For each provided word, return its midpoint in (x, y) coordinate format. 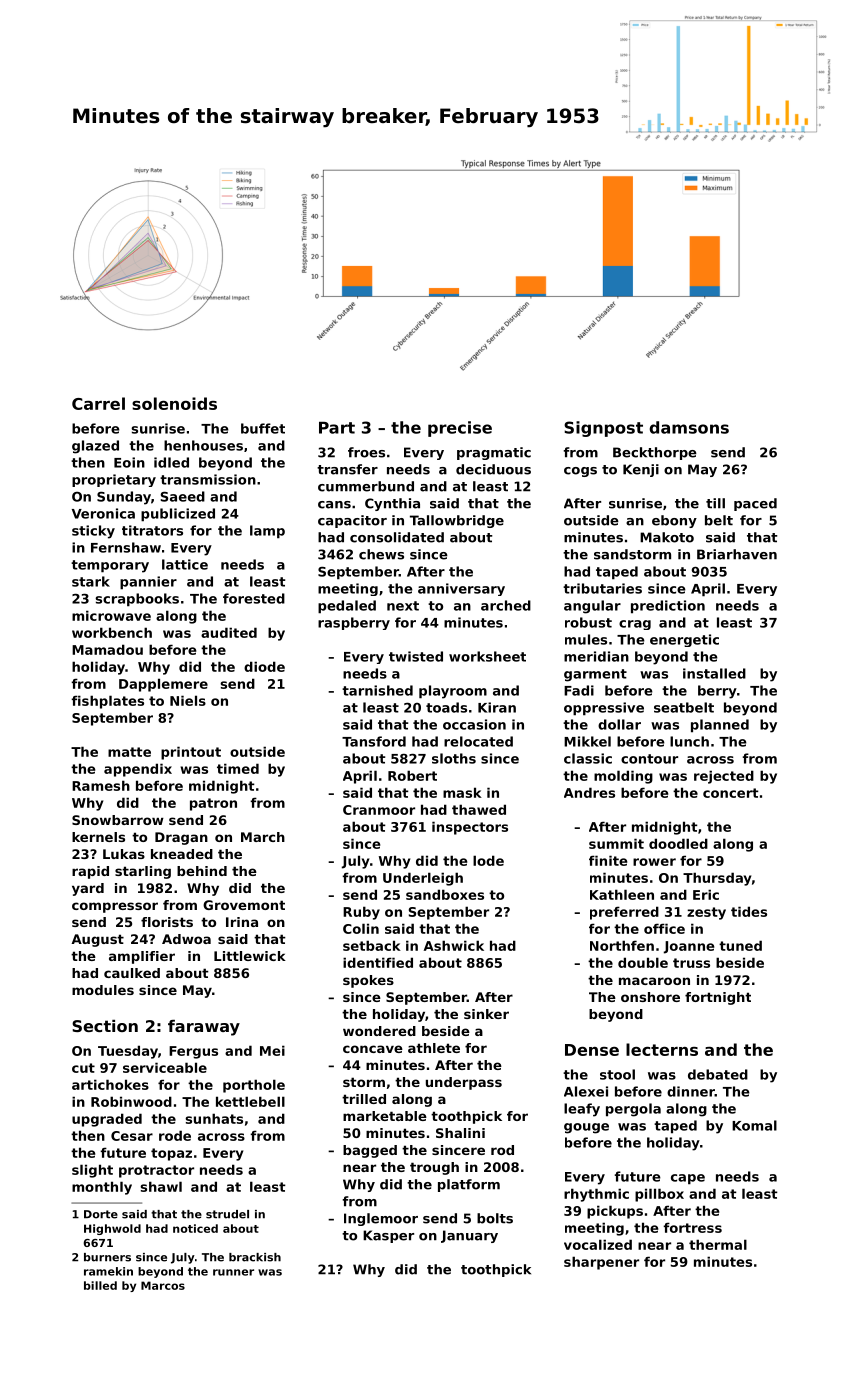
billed (100, 1285)
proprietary (114, 480)
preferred (624, 913)
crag (635, 625)
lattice (185, 564)
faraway (204, 1028)
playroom (453, 692)
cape (688, 1179)
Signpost (603, 429)
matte (129, 752)
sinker (486, 1014)
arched (506, 605)
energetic (684, 640)
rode (175, 1135)
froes (366, 452)
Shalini (460, 1133)
